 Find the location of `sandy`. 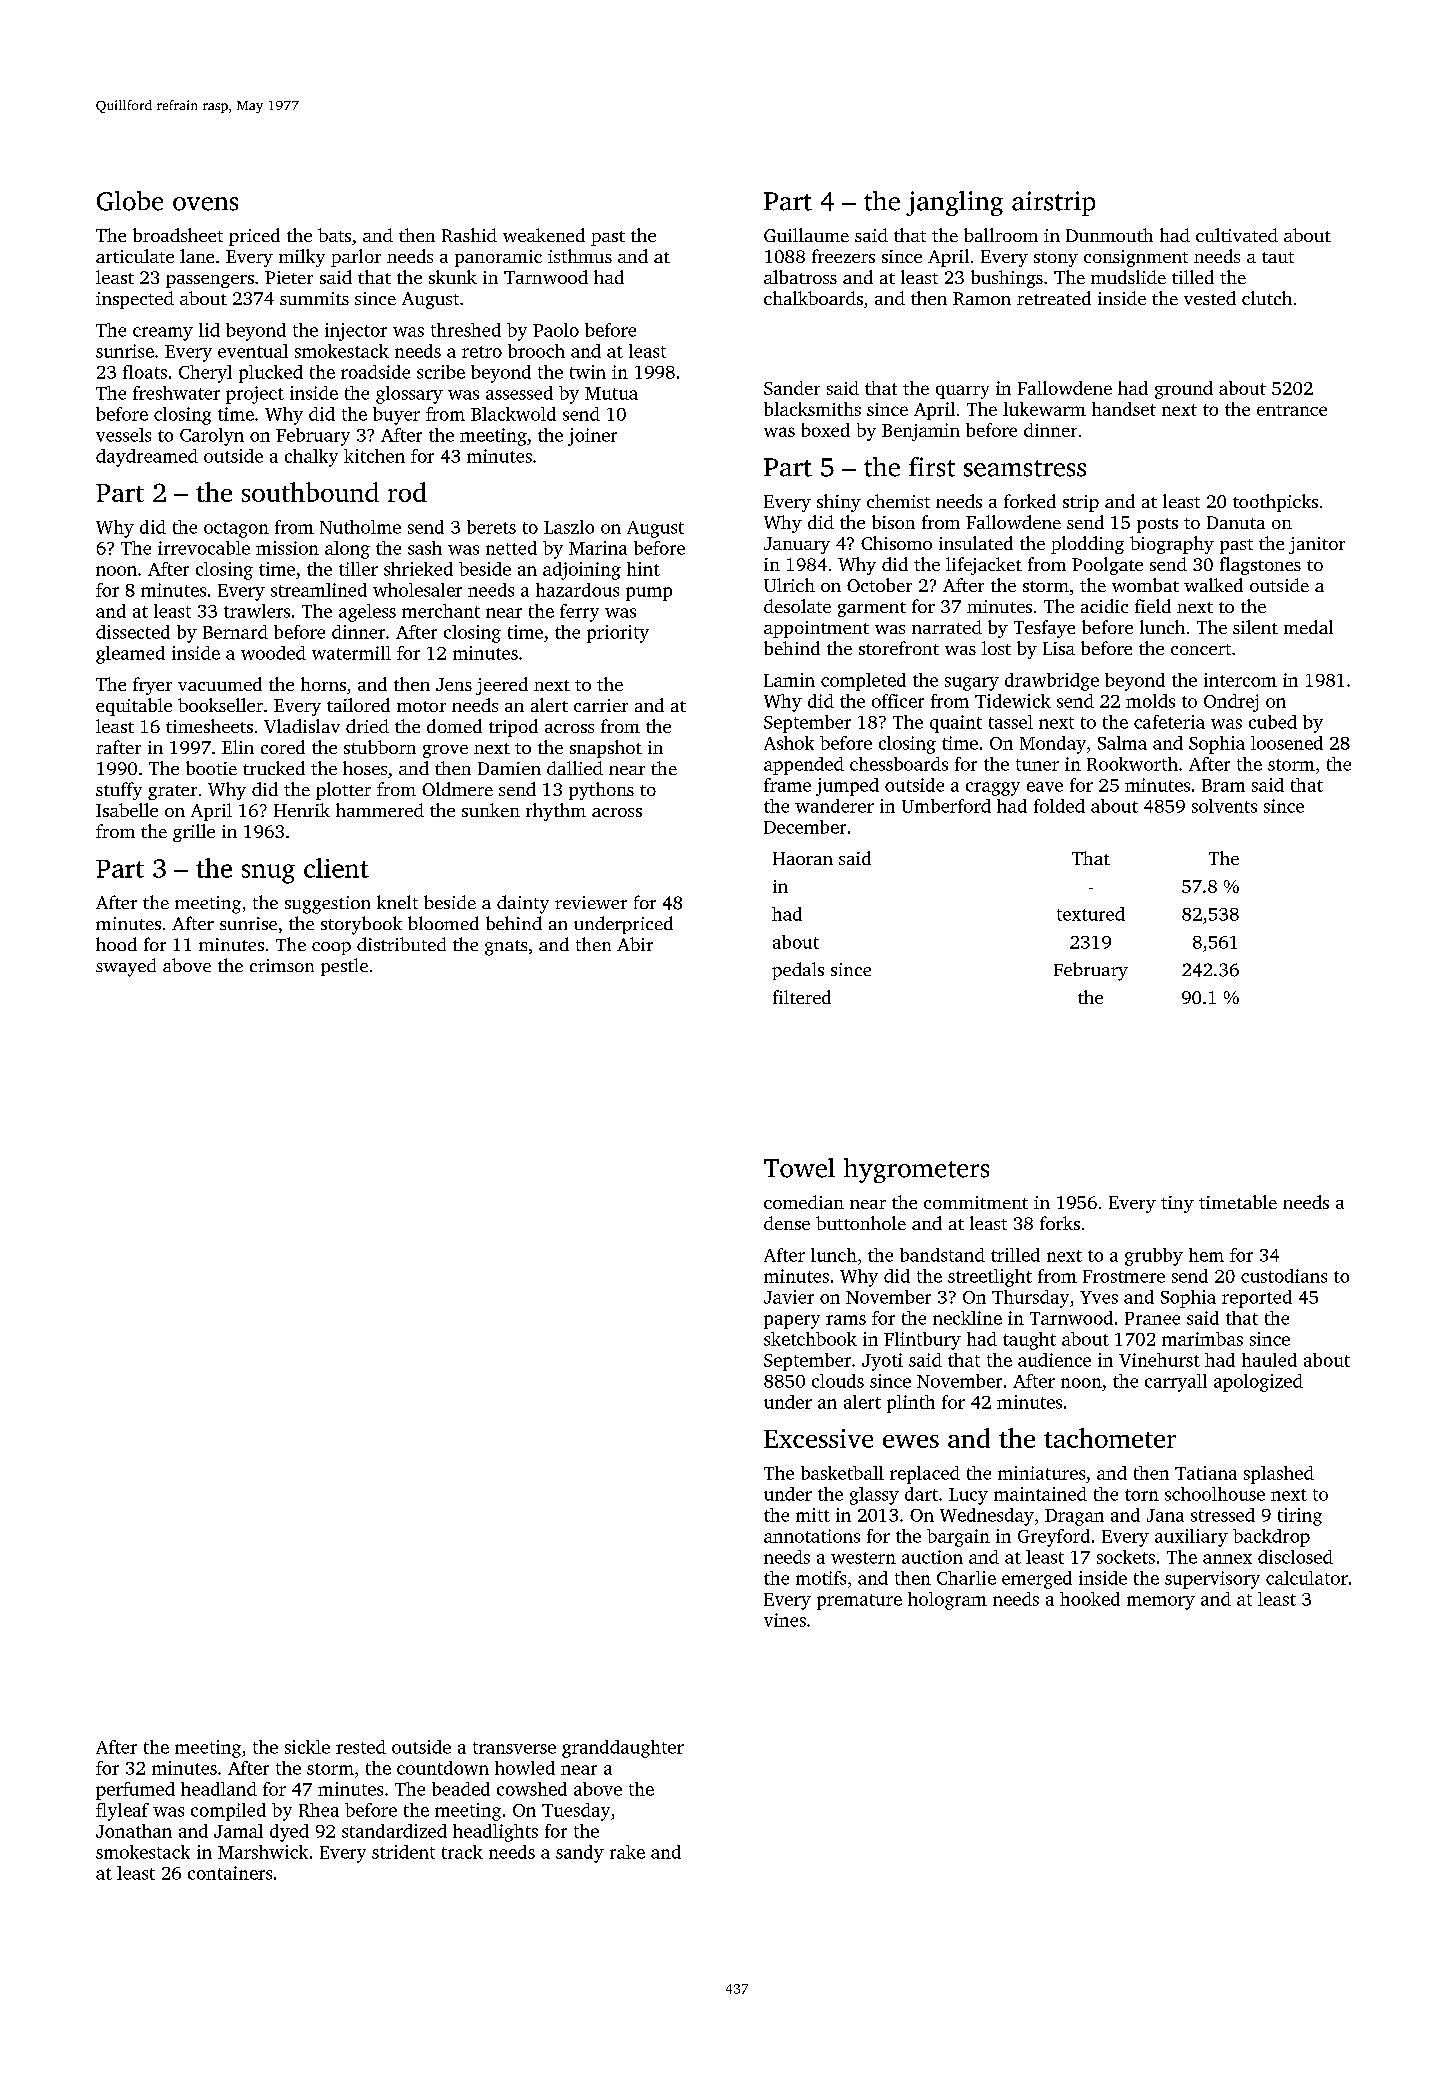

sandy is located at coordinates (580, 1854).
